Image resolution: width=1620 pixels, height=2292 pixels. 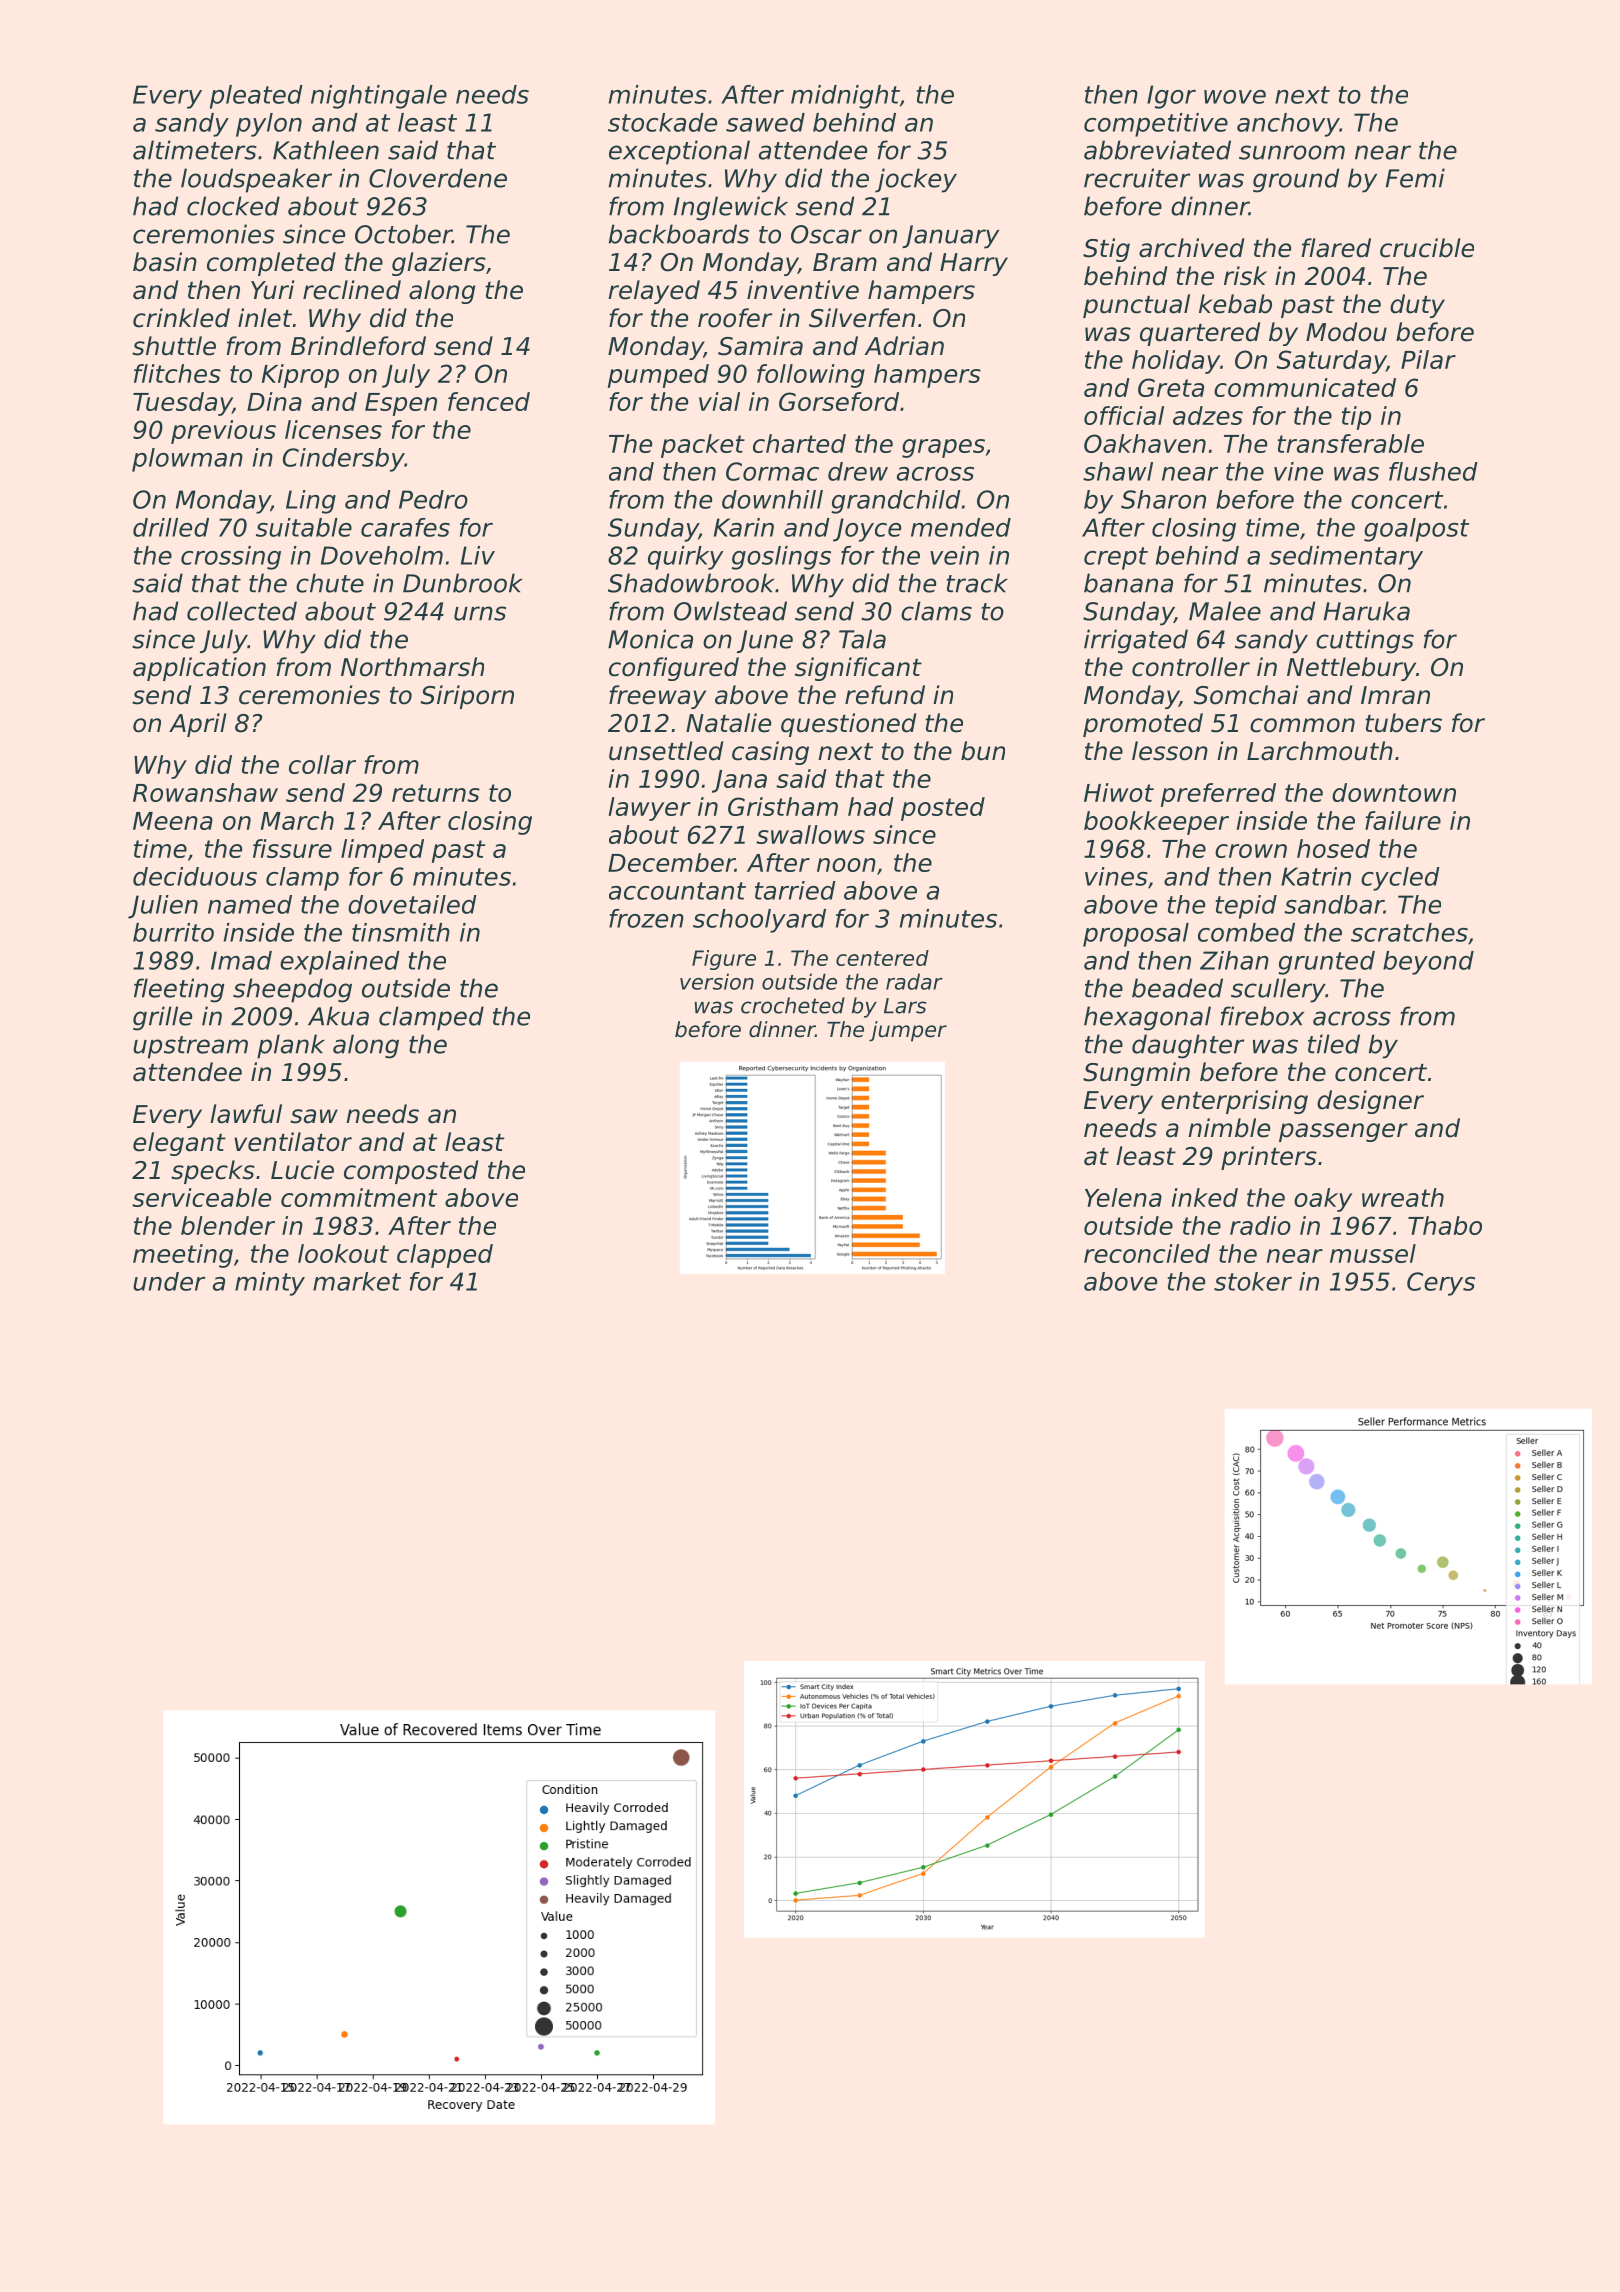 What do you see at coordinates (1415, 178) in the screenshot?
I see `Femi` at bounding box center [1415, 178].
